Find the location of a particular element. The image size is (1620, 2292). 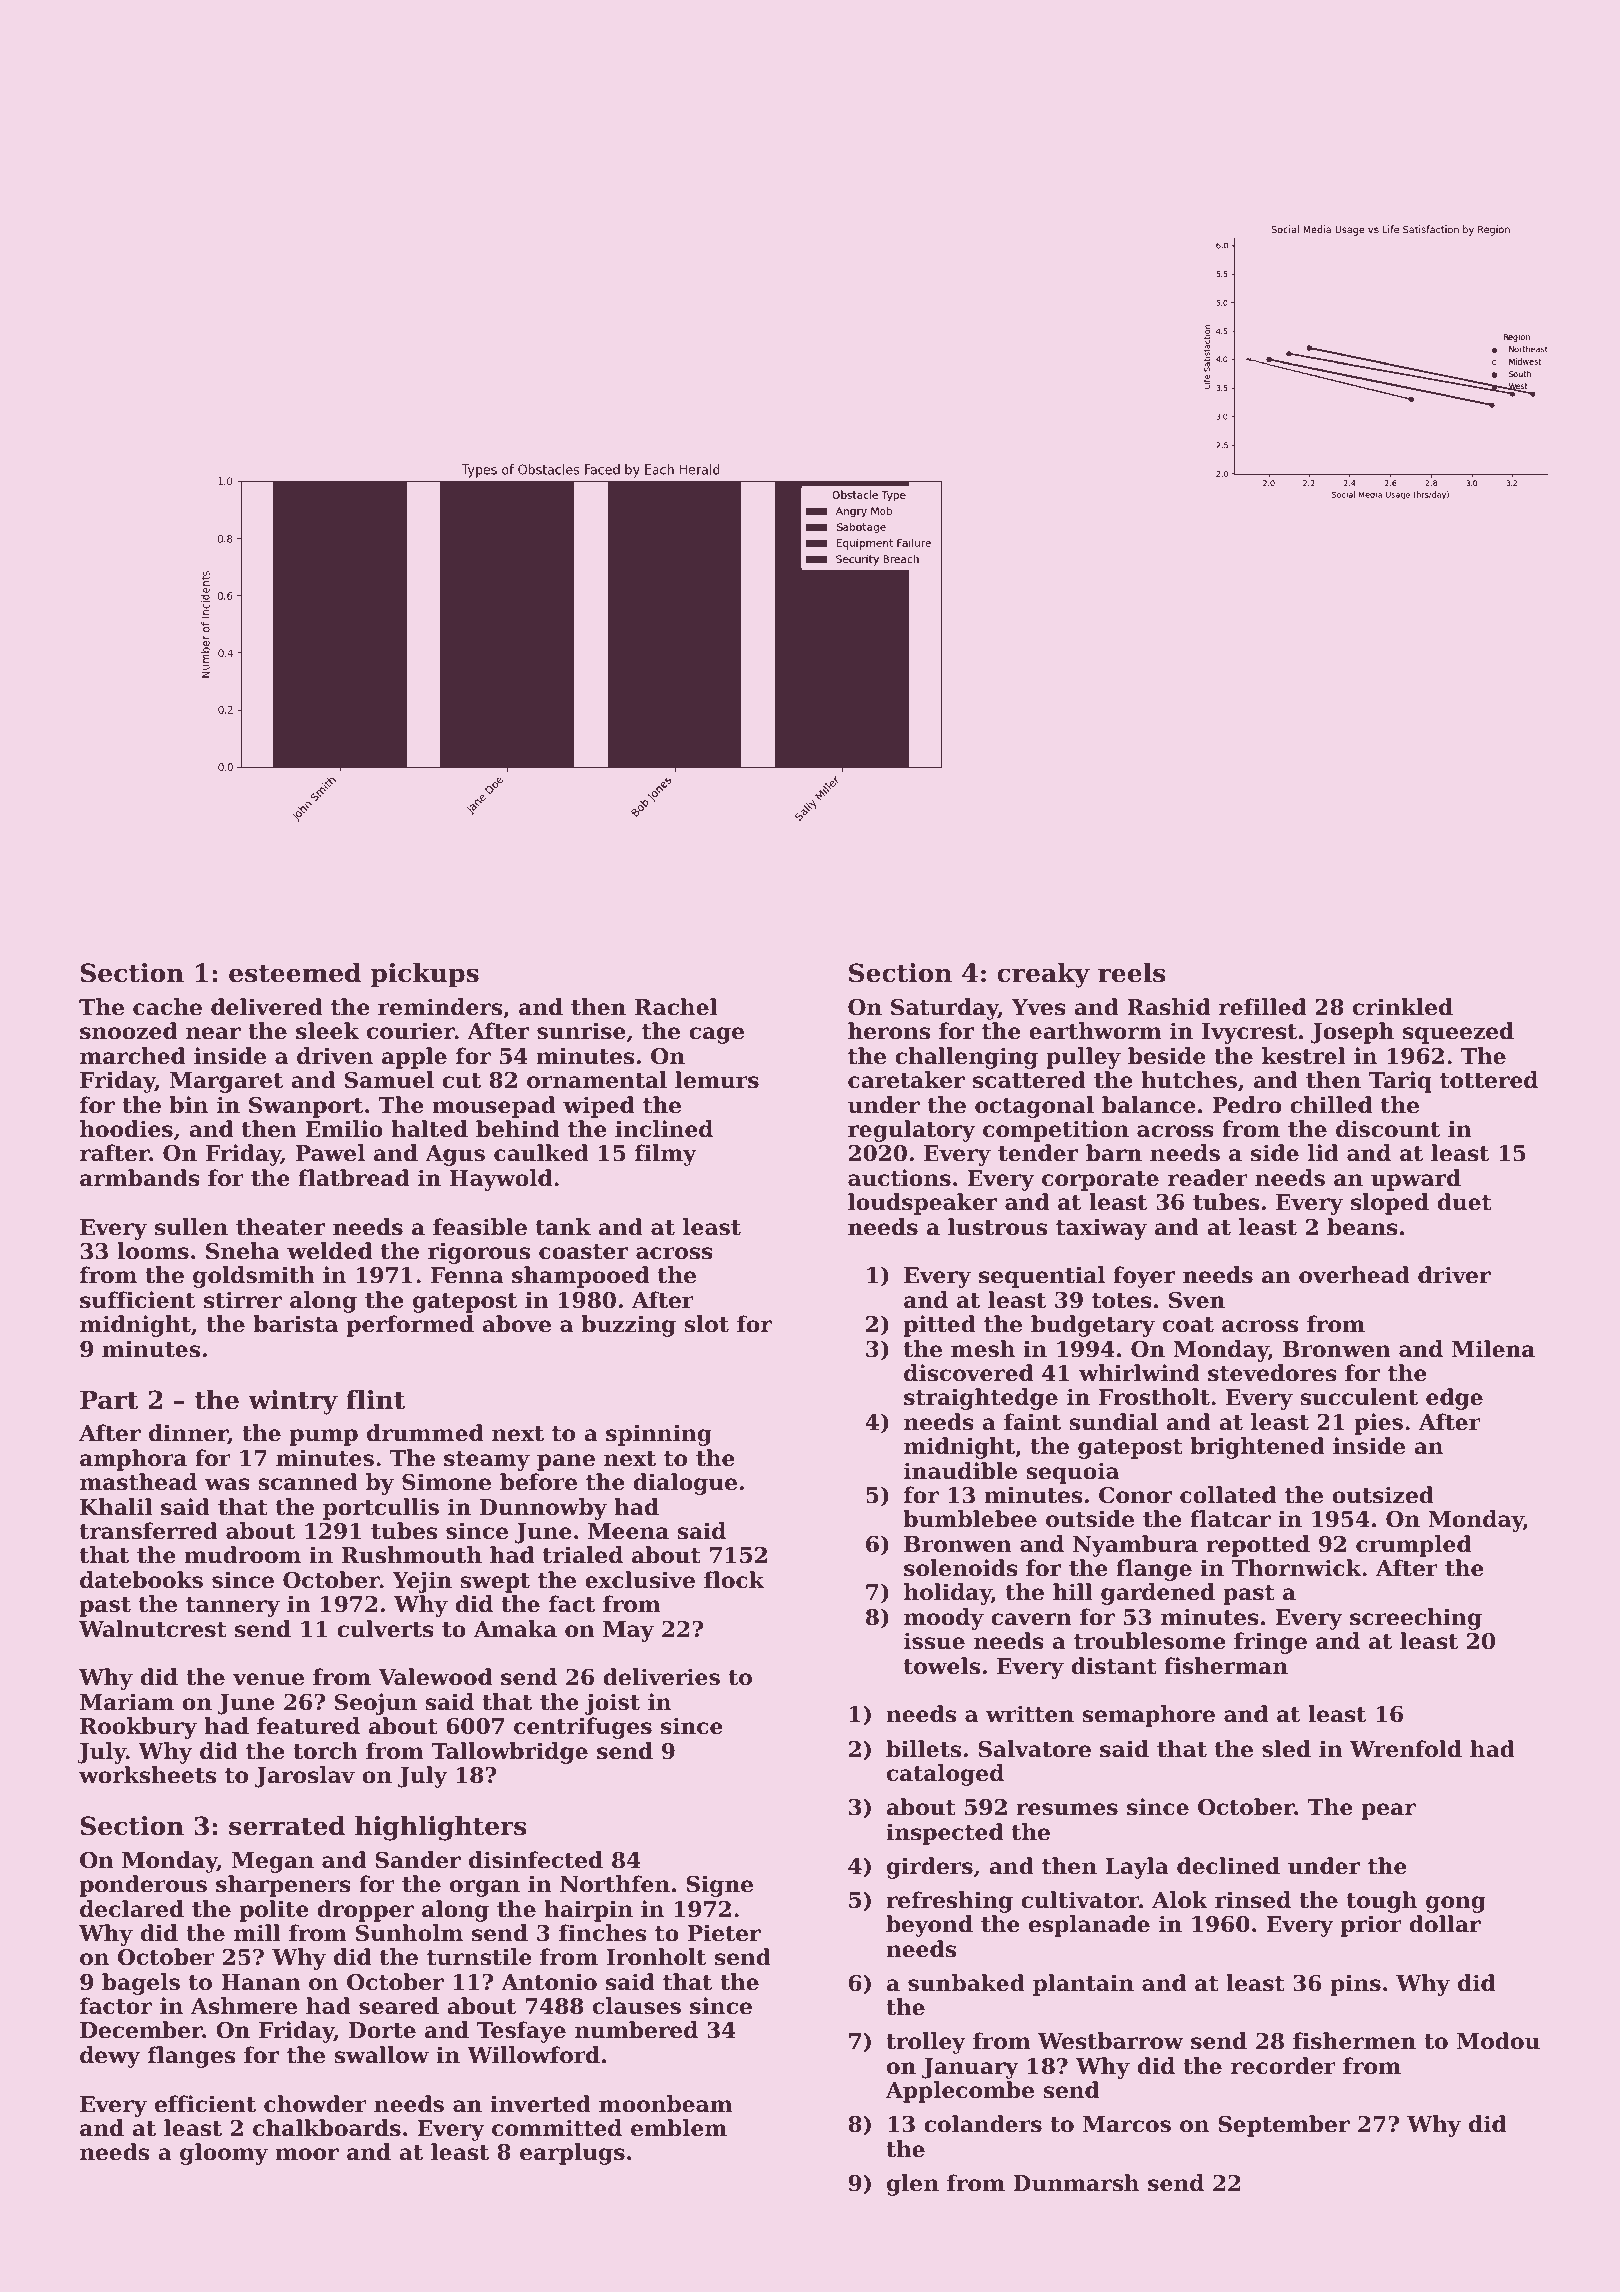

plantain is located at coordinates (1083, 1985).
